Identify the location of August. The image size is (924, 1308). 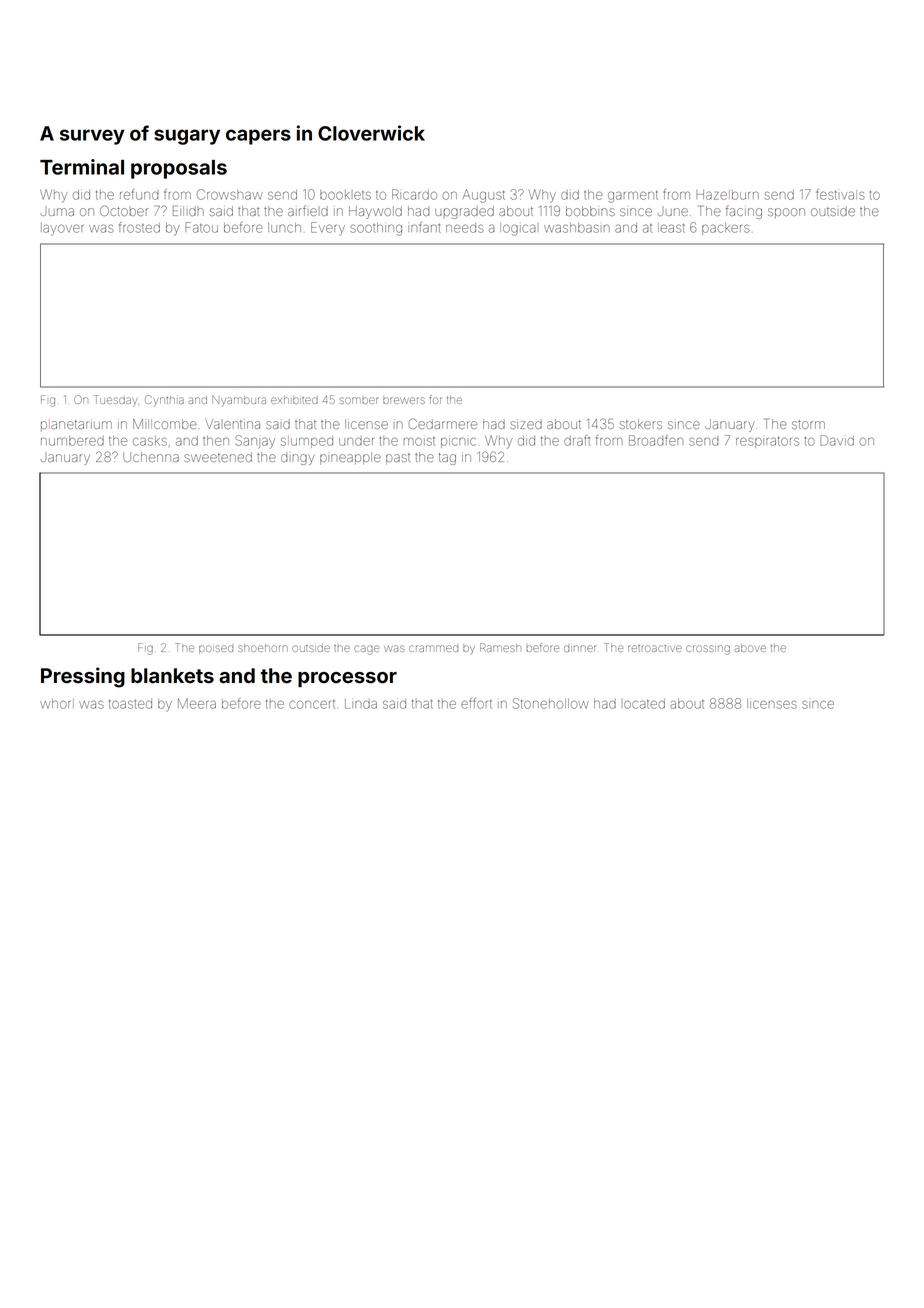
(484, 196).
